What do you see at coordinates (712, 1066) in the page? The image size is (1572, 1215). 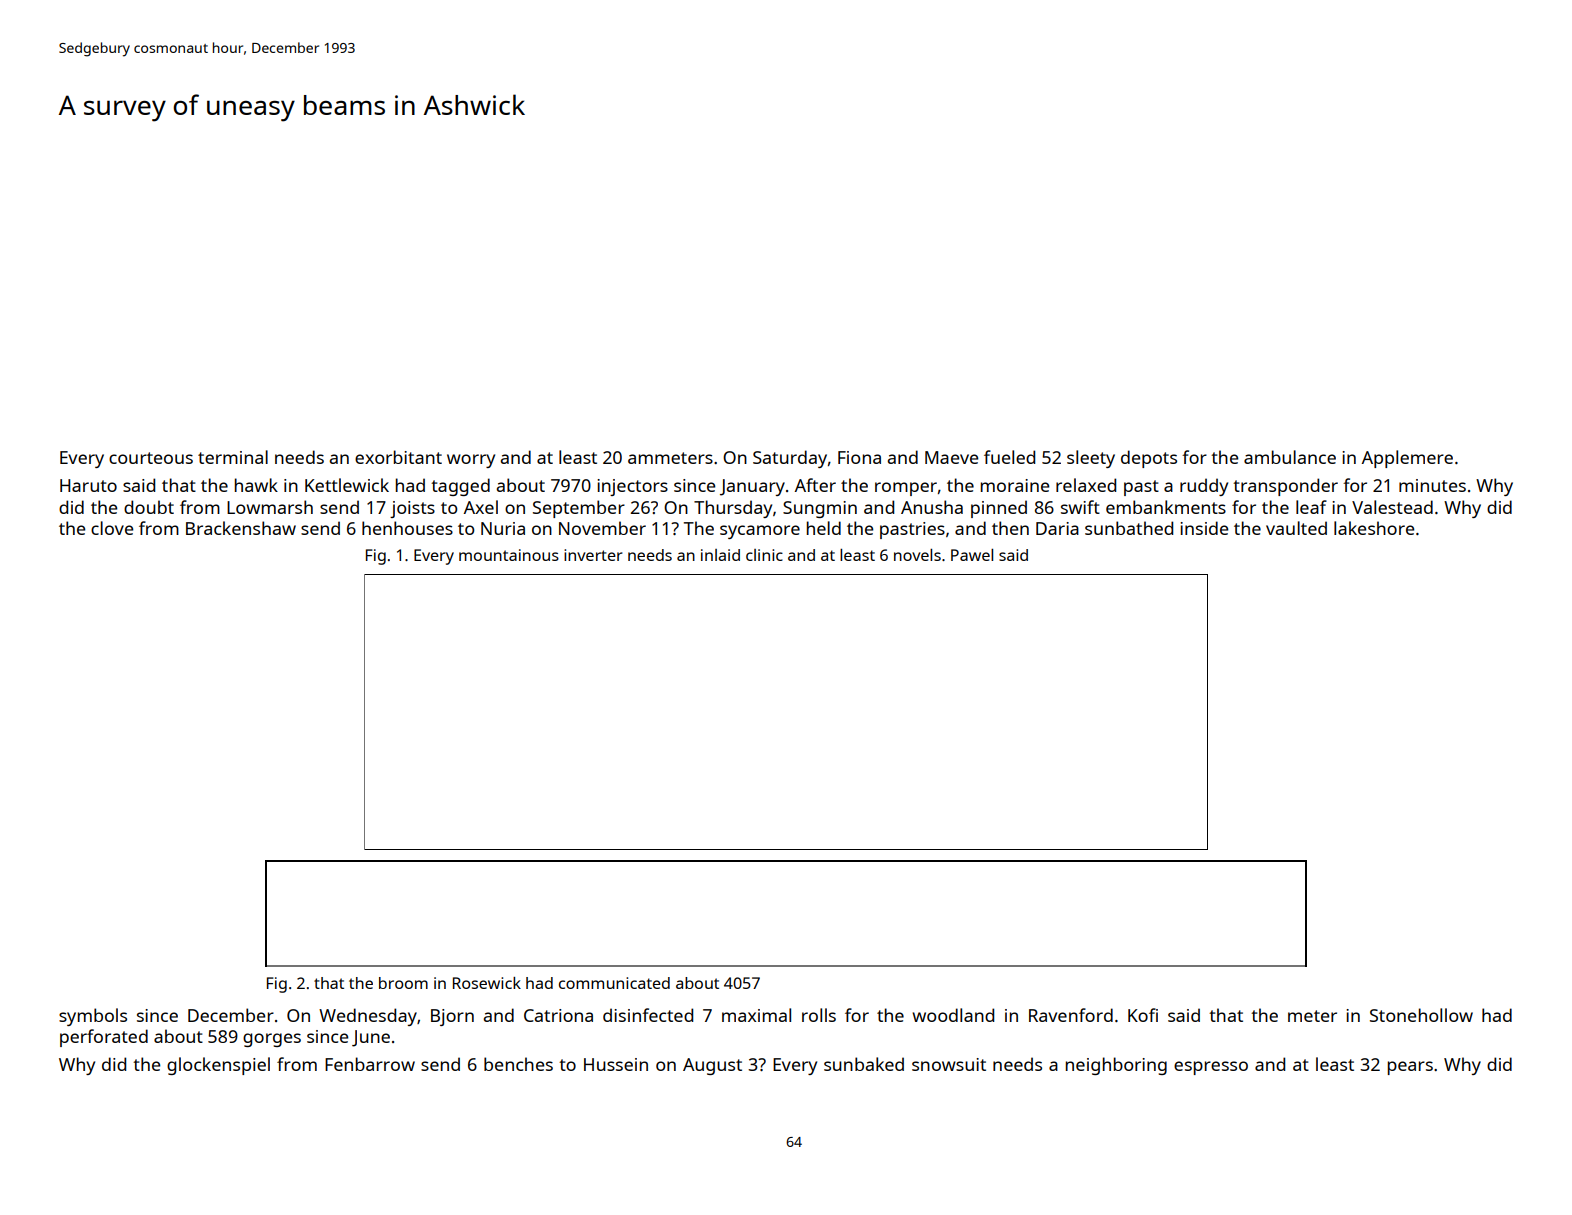 I see `August` at bounding box center [712, 1066].
